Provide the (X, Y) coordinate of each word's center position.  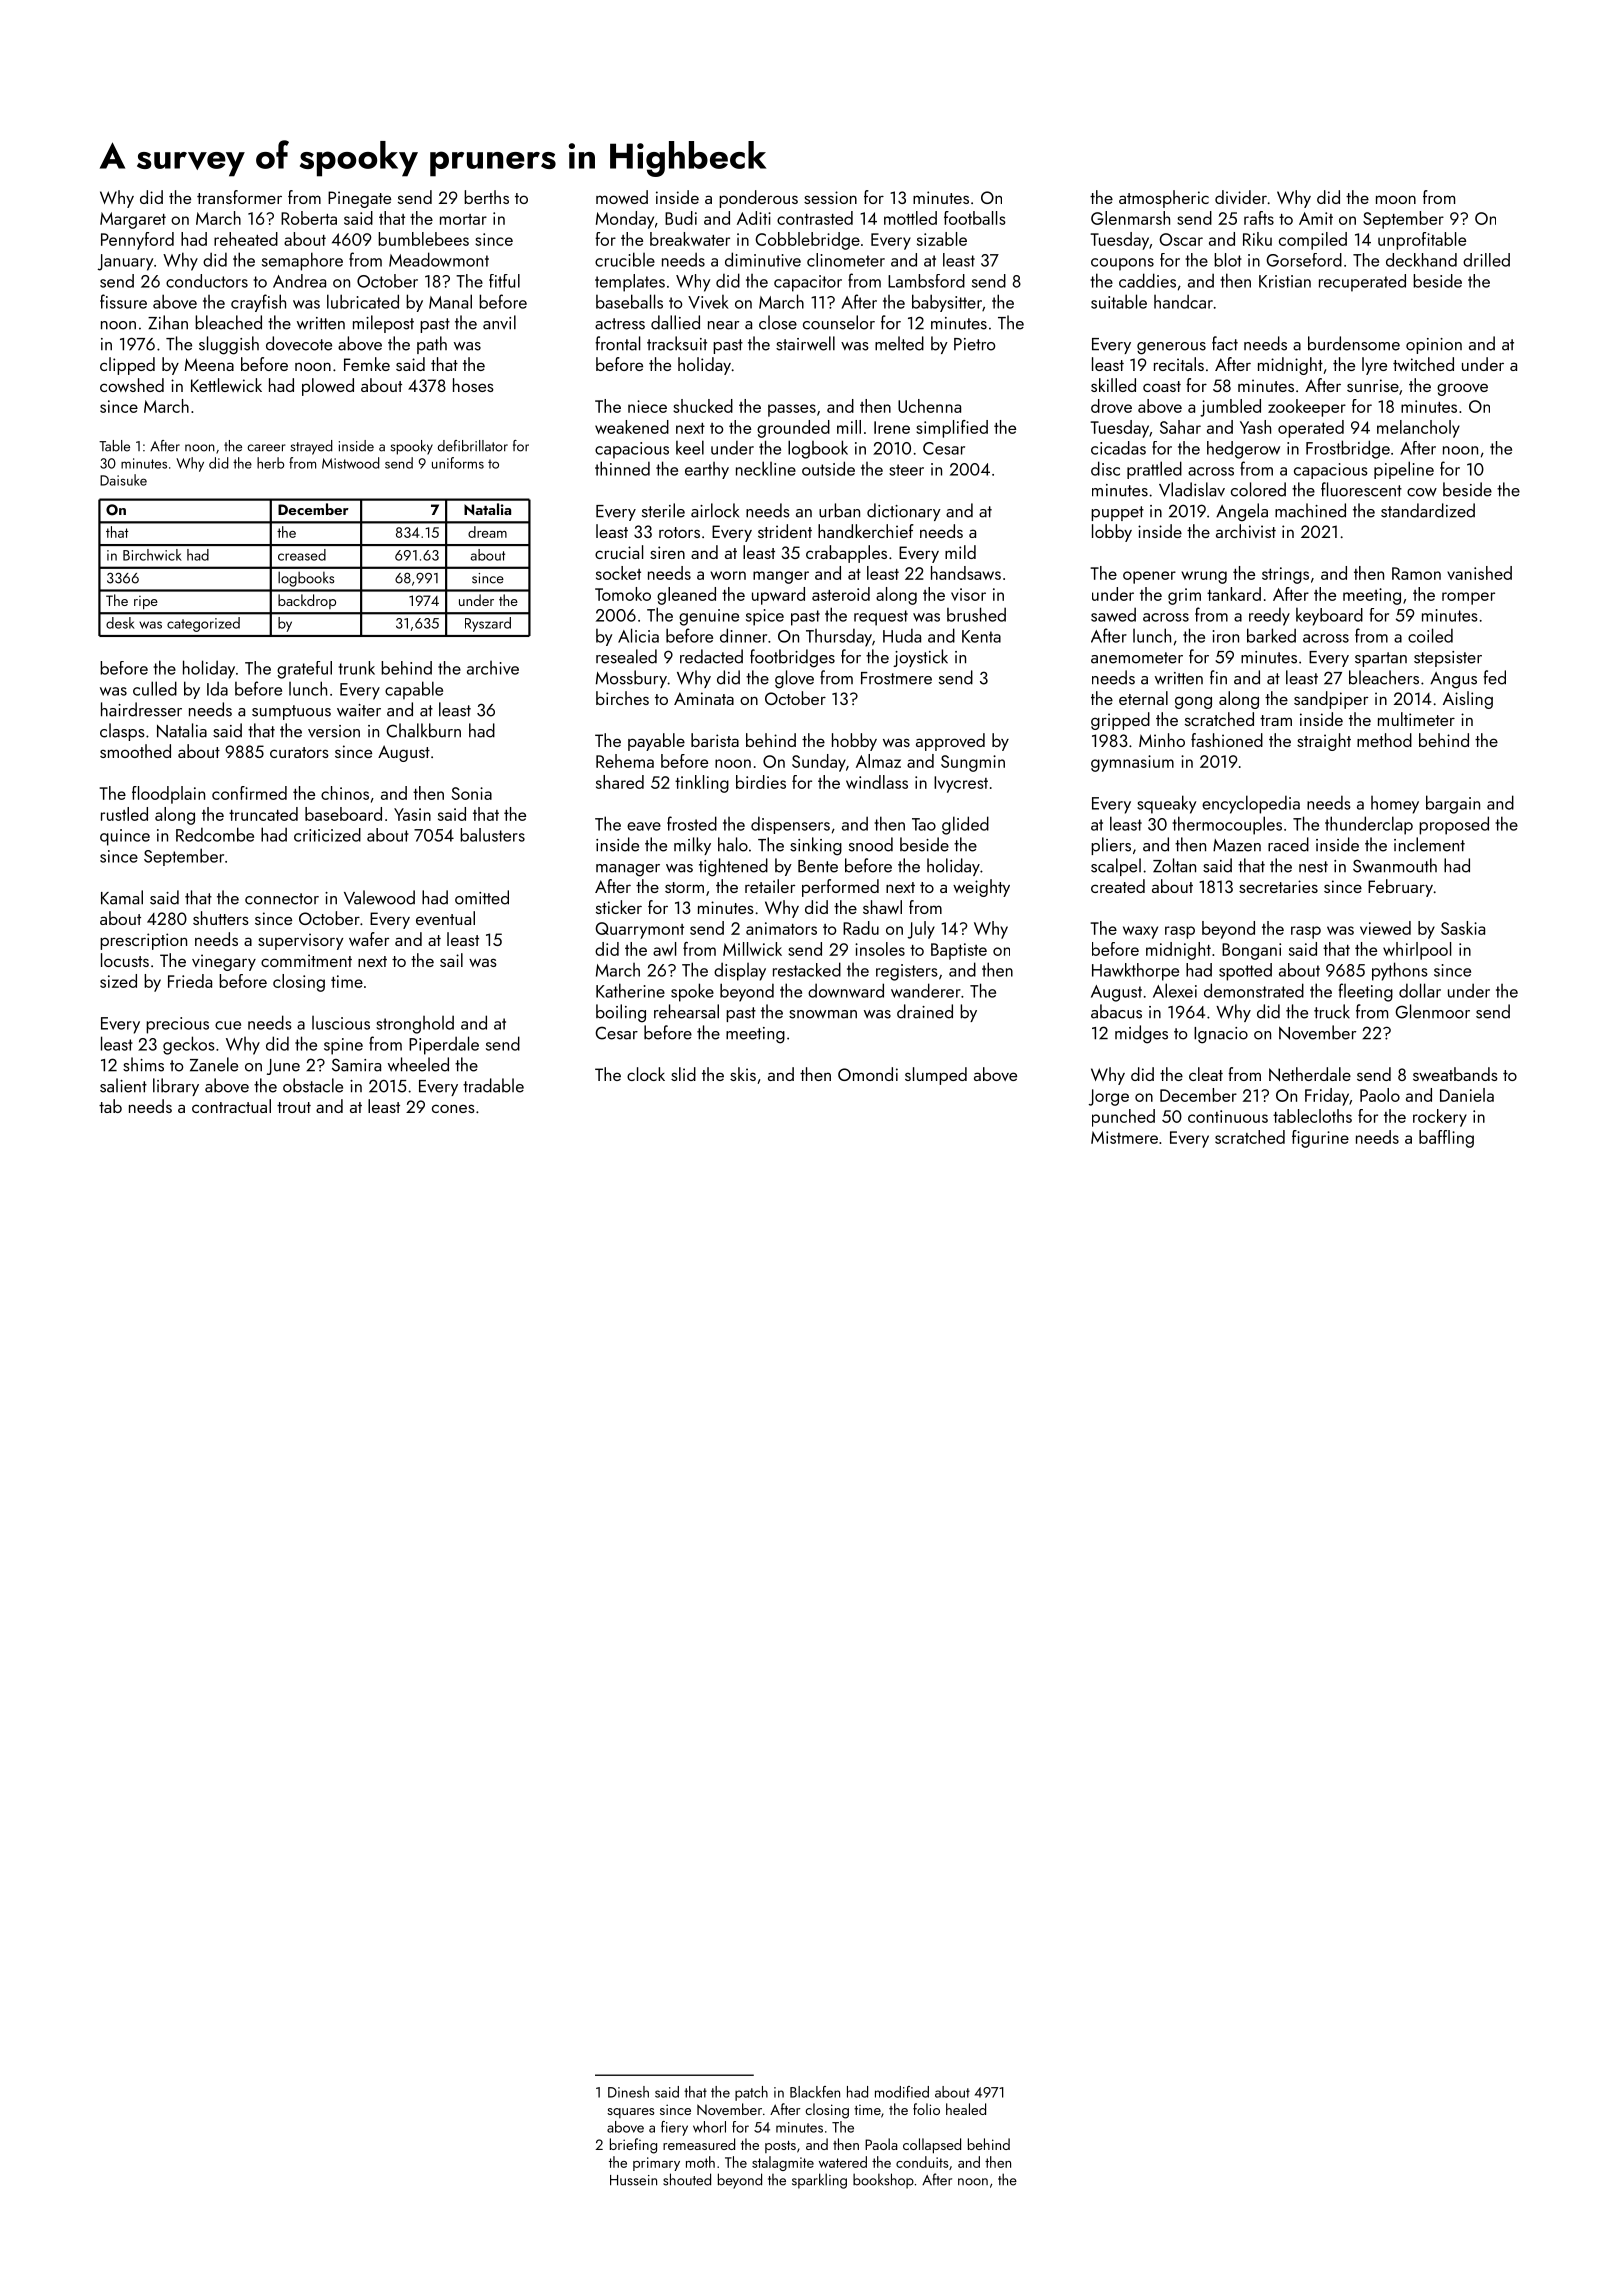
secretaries (1278, 886)
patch (751, 2093)
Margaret (133, 220)
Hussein (633, 2180)
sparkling (819, 2181)
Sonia (472, 793)
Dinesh (628, 2092)
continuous (1228, 1116)
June (283, 1067)
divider (1241, 197)
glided (965, 825)
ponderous (758, 199)
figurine (1320, 1139)
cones (453, 1108)
